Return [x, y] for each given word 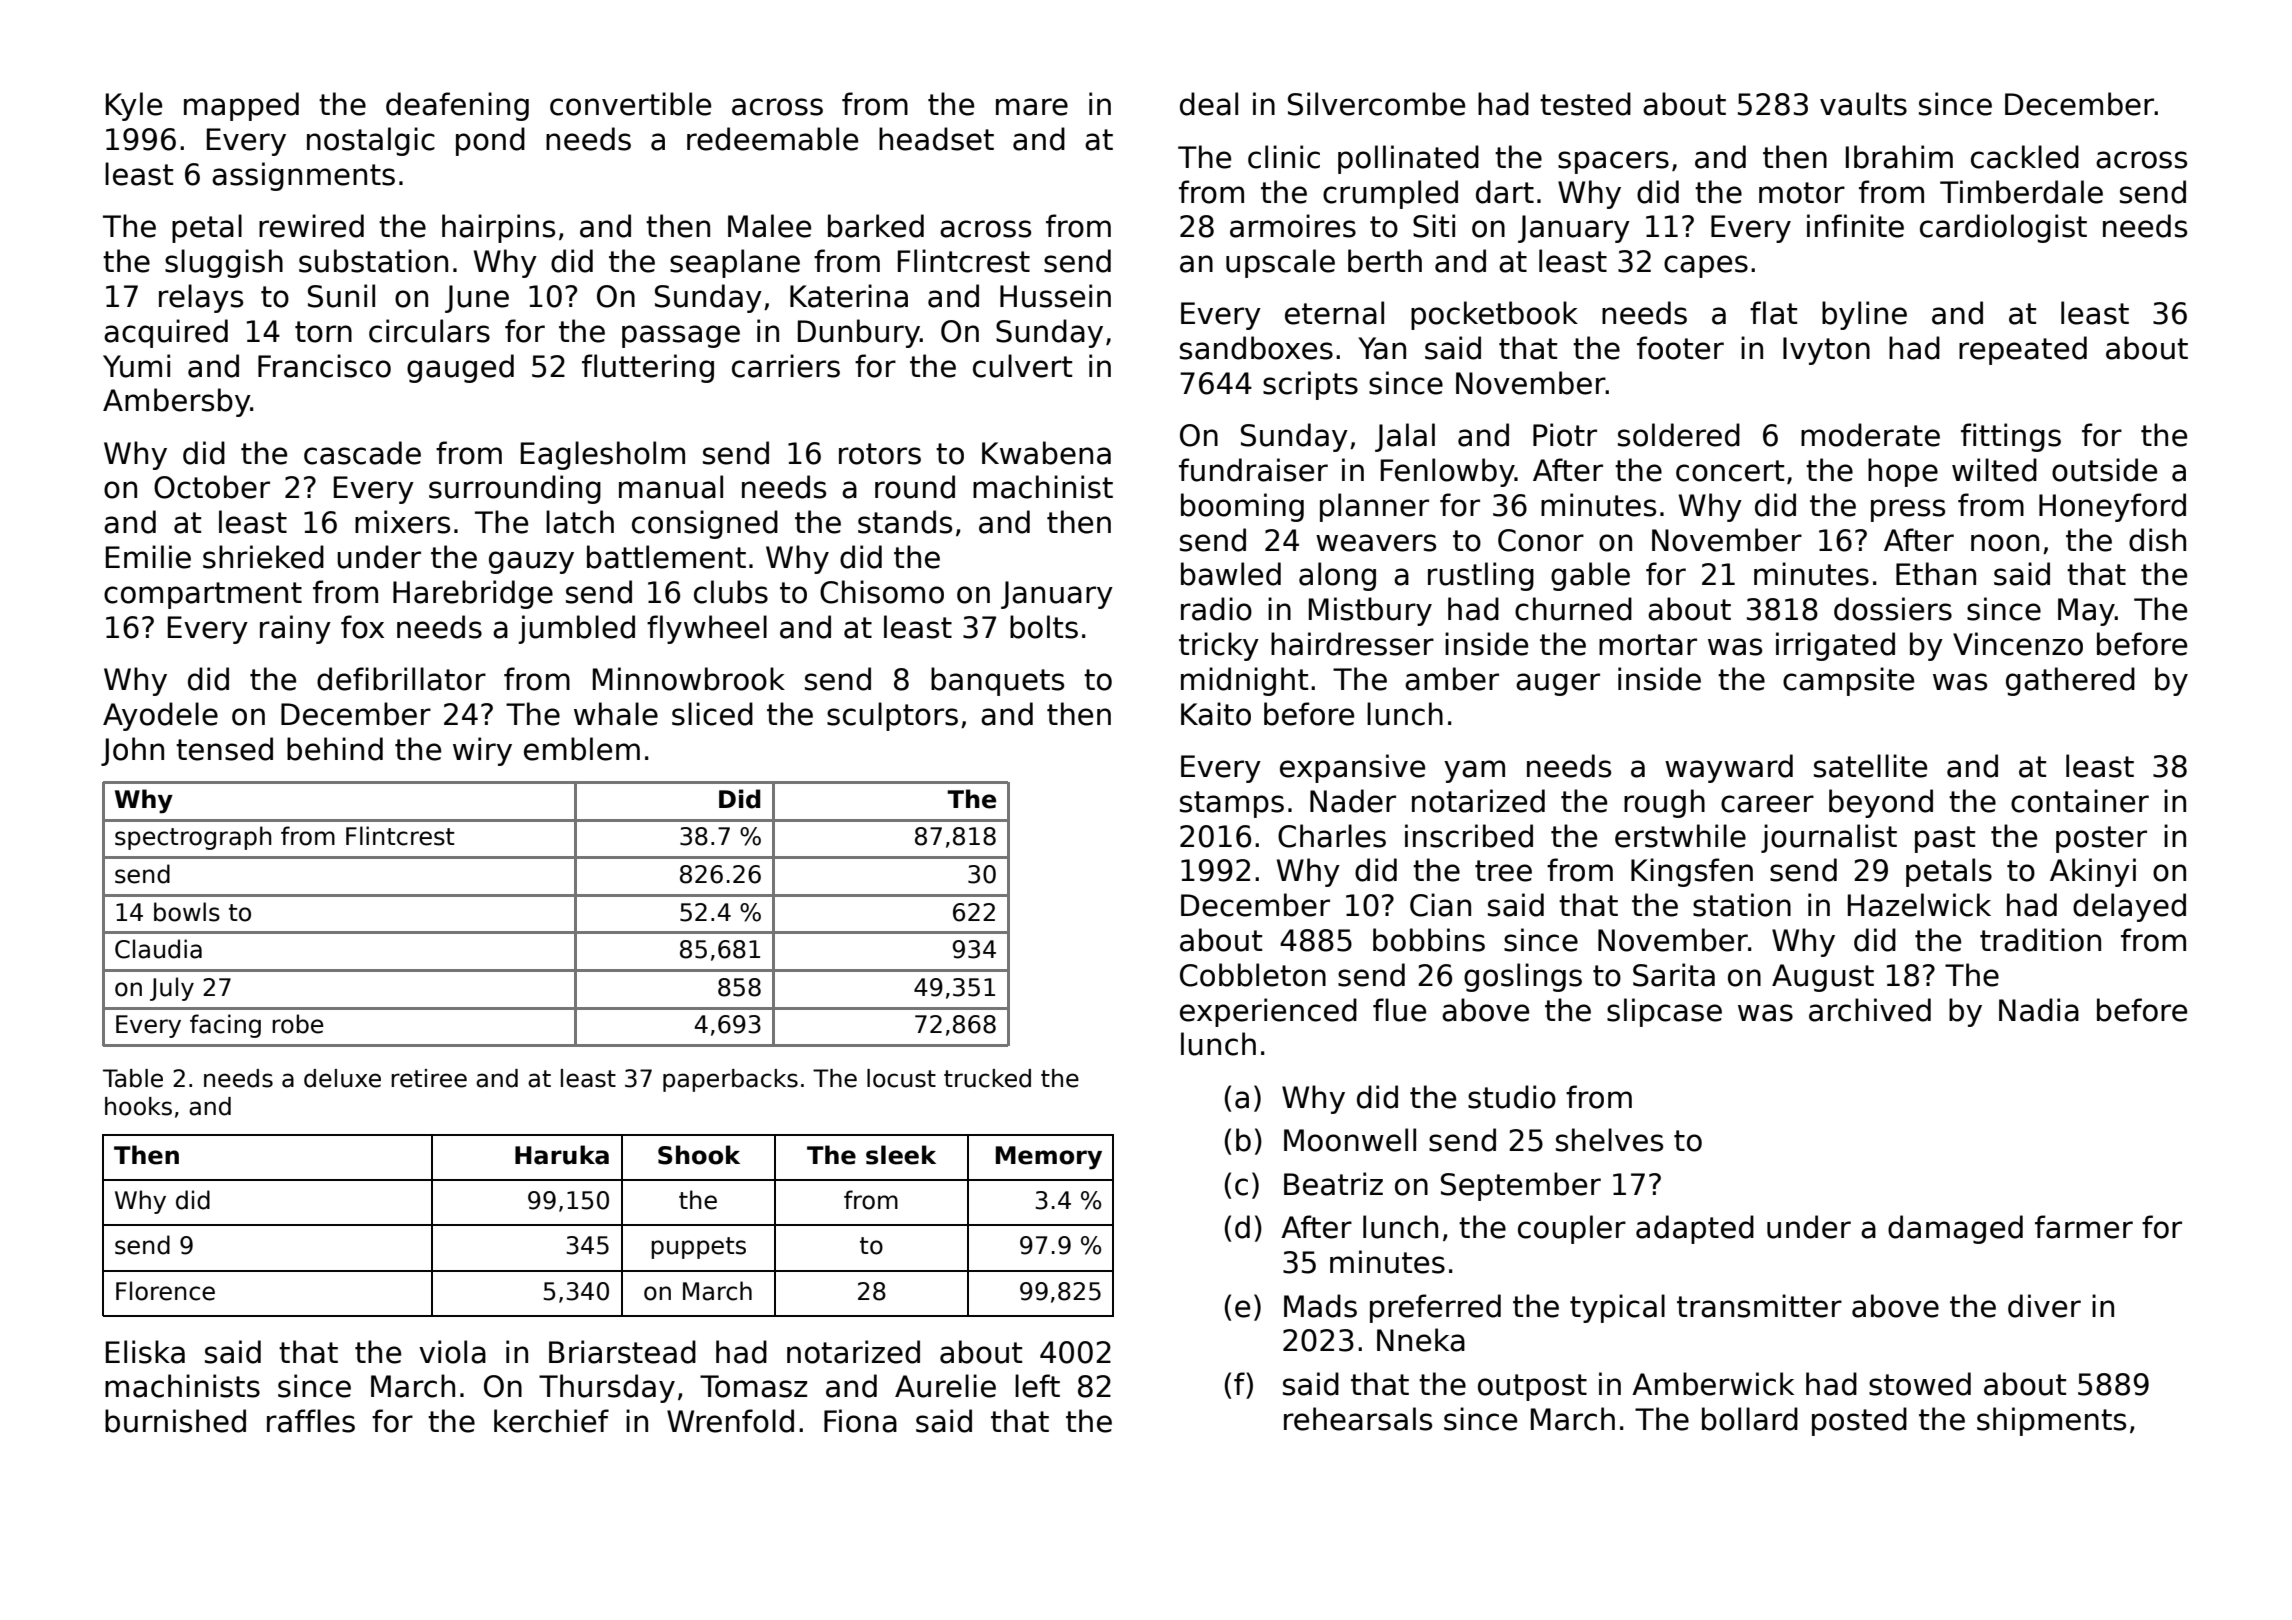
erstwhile [1680, 836]
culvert [1022, 366]
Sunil [341, 296]
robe [298, 1024]
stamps [1232, 804]
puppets [698, 1248]
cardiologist [2003, 228]
